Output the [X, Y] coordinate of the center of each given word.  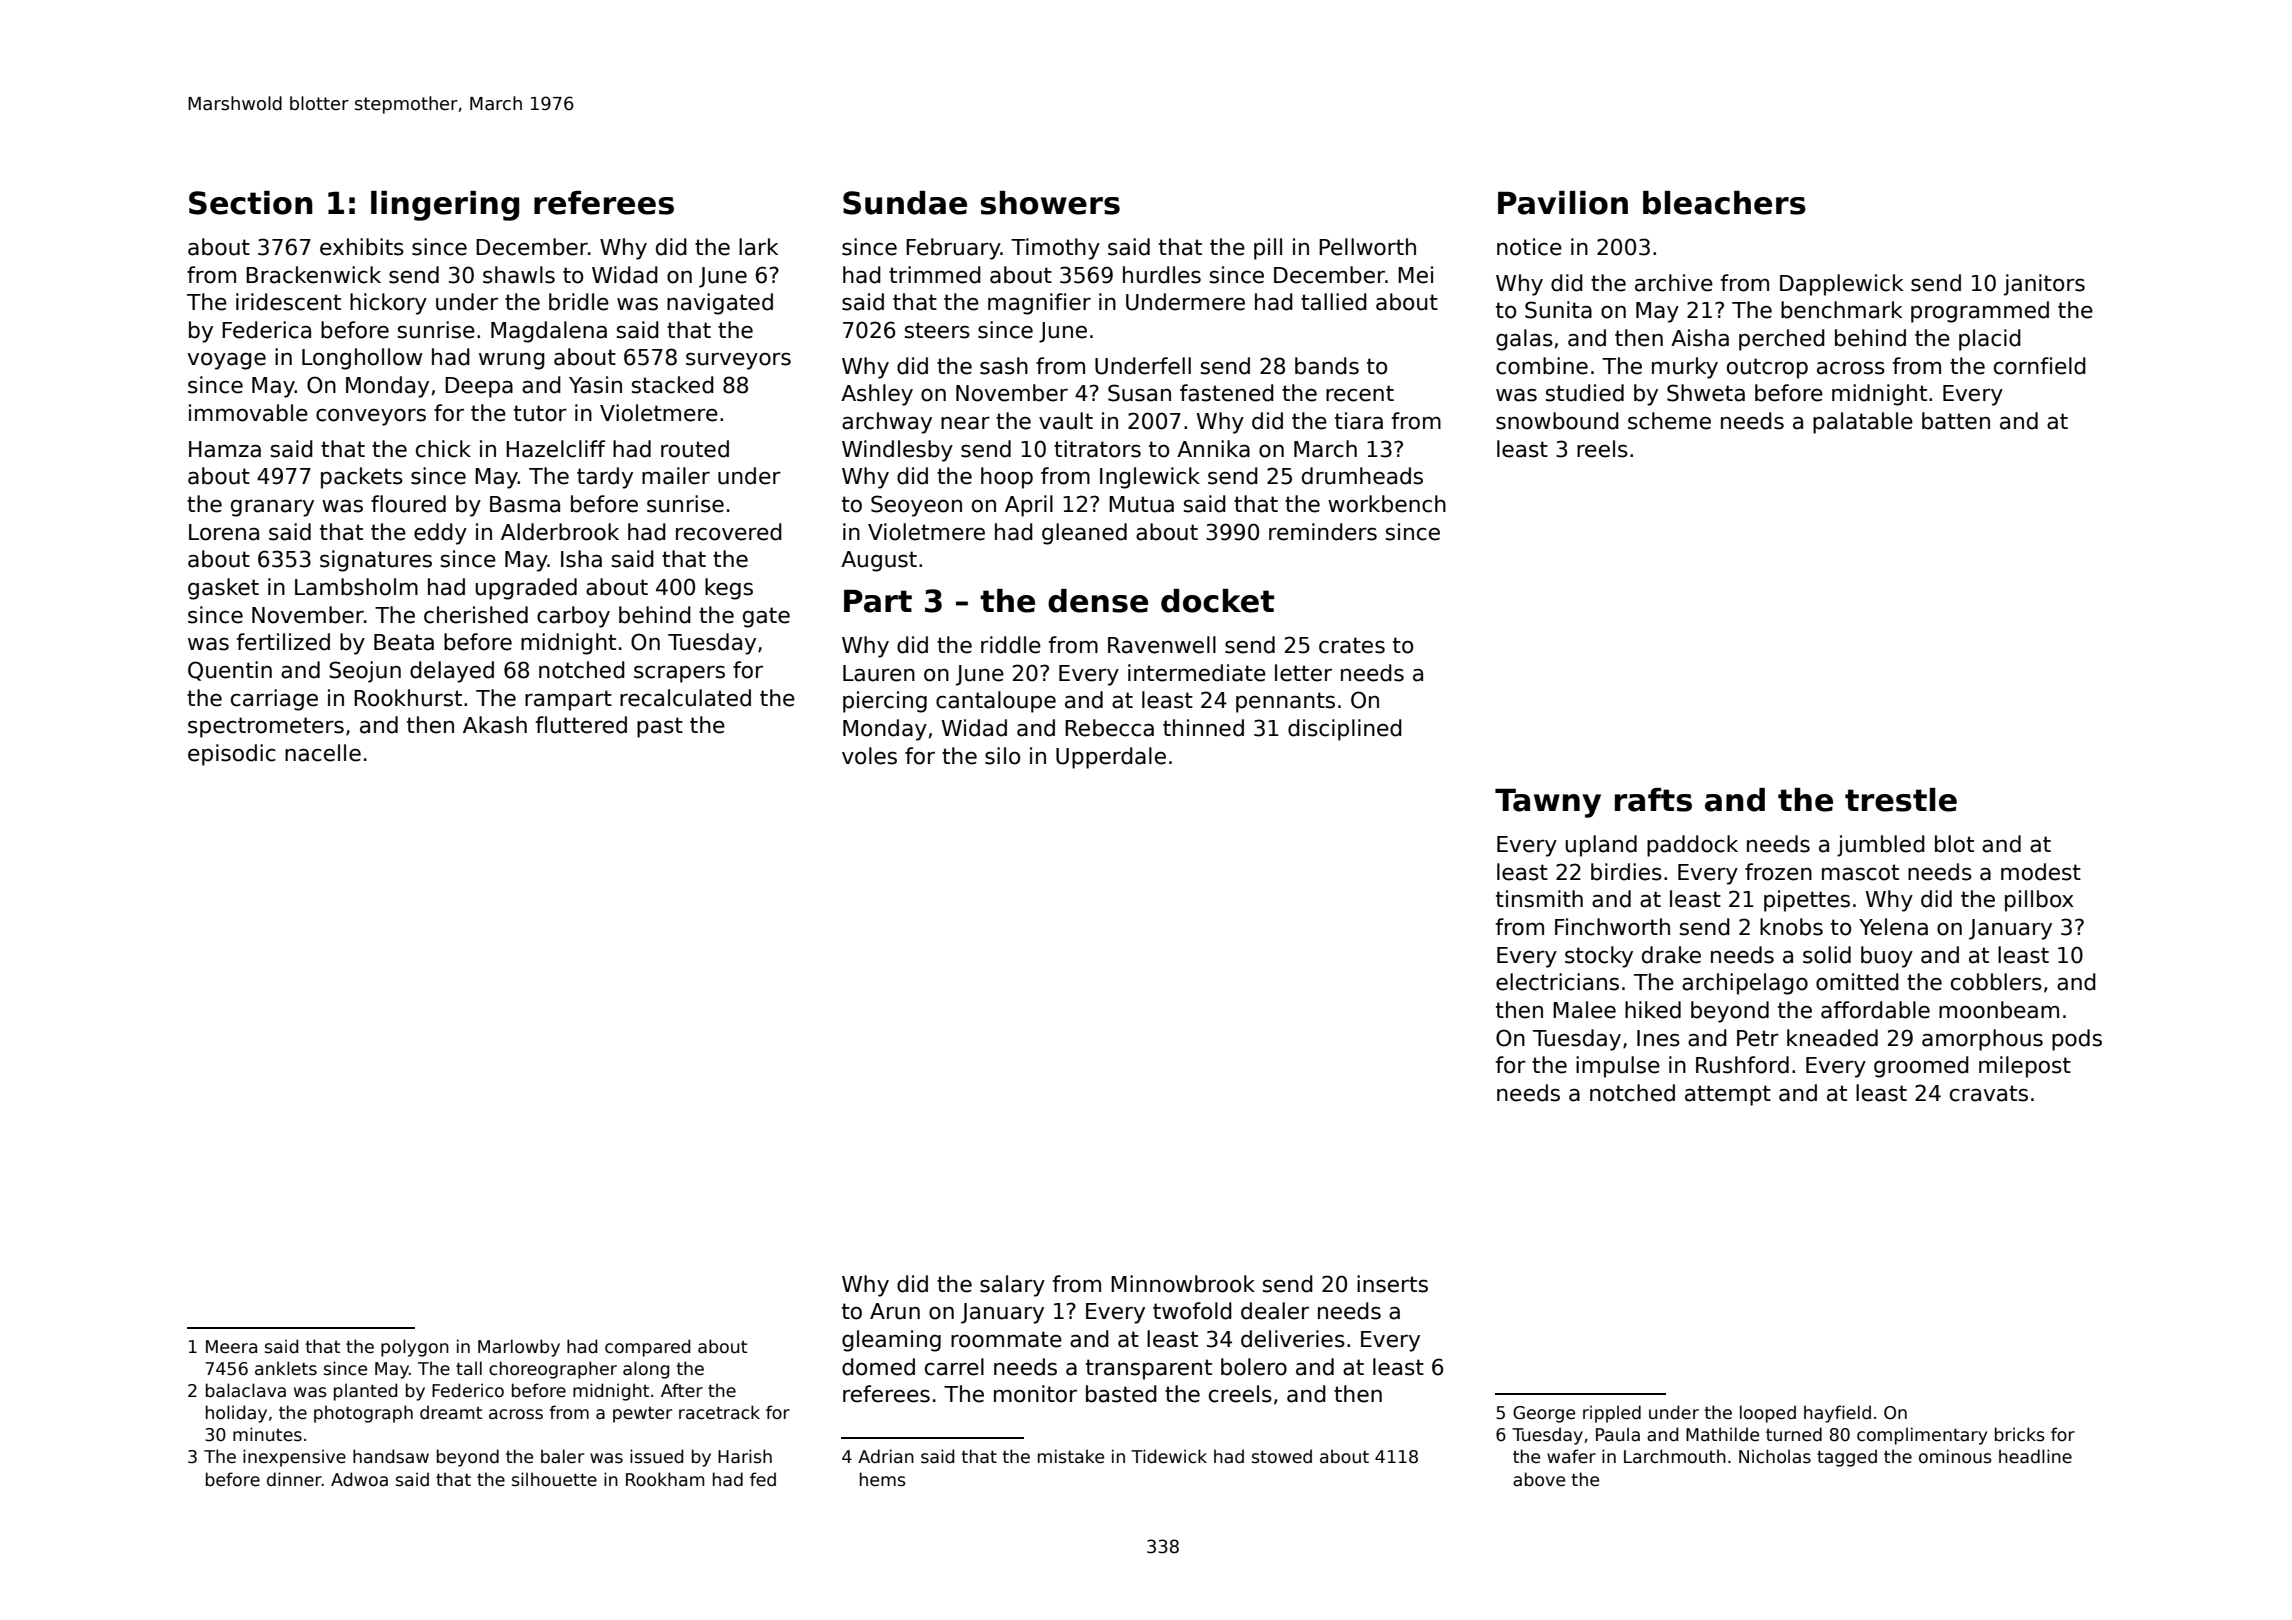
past [660, 727]
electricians [1557, 982]
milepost [2025, 1067]
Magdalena [549, 332]
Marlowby [519, 1348]
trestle [1901, 800]
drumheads [1362, 476]
